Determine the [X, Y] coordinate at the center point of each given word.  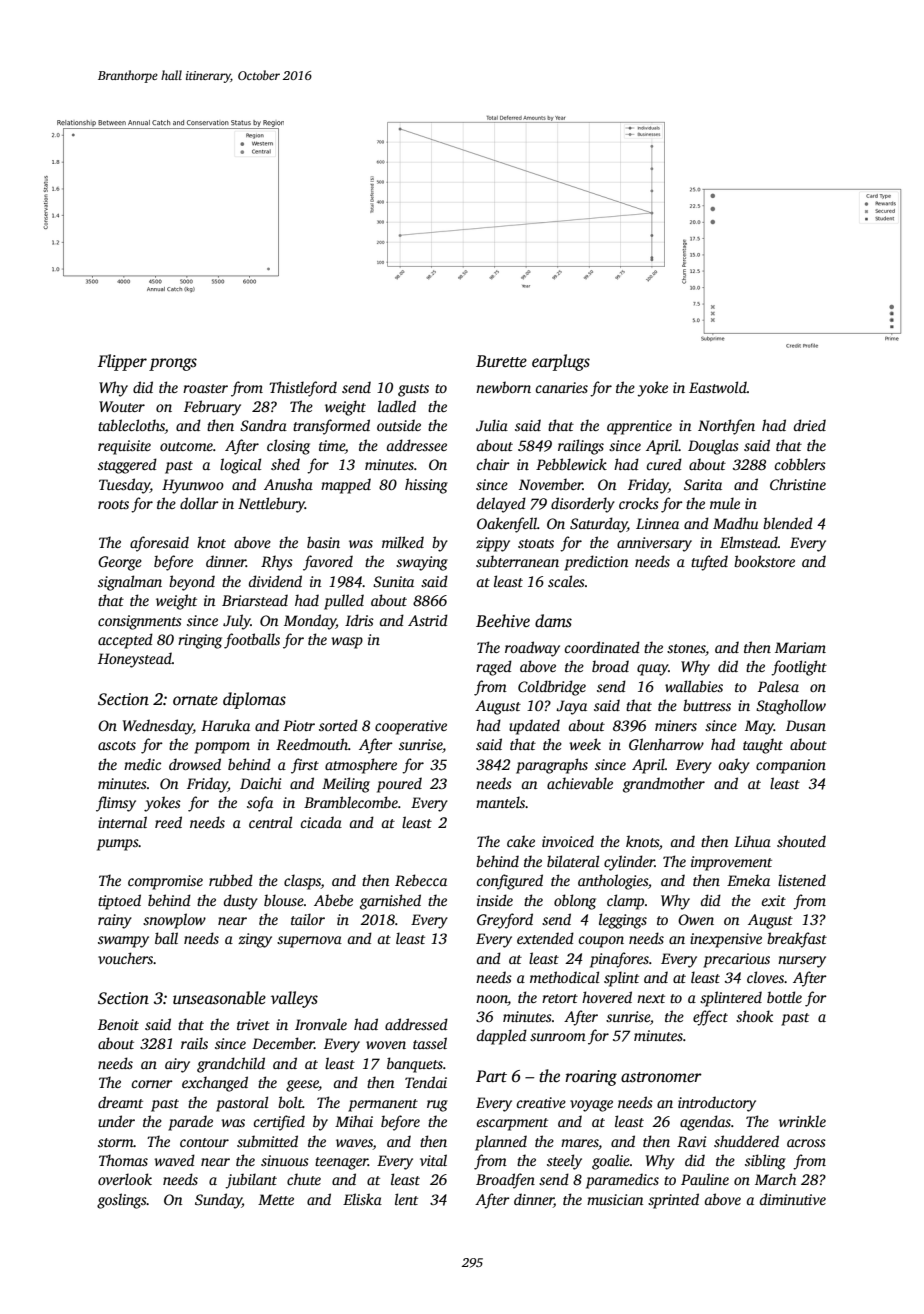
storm [116, 1142]
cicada [321, 822]
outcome [186, 446]
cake [521, 841]
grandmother [664, 785]
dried [810, 425]
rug [437, 1106]
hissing [426, 486]
